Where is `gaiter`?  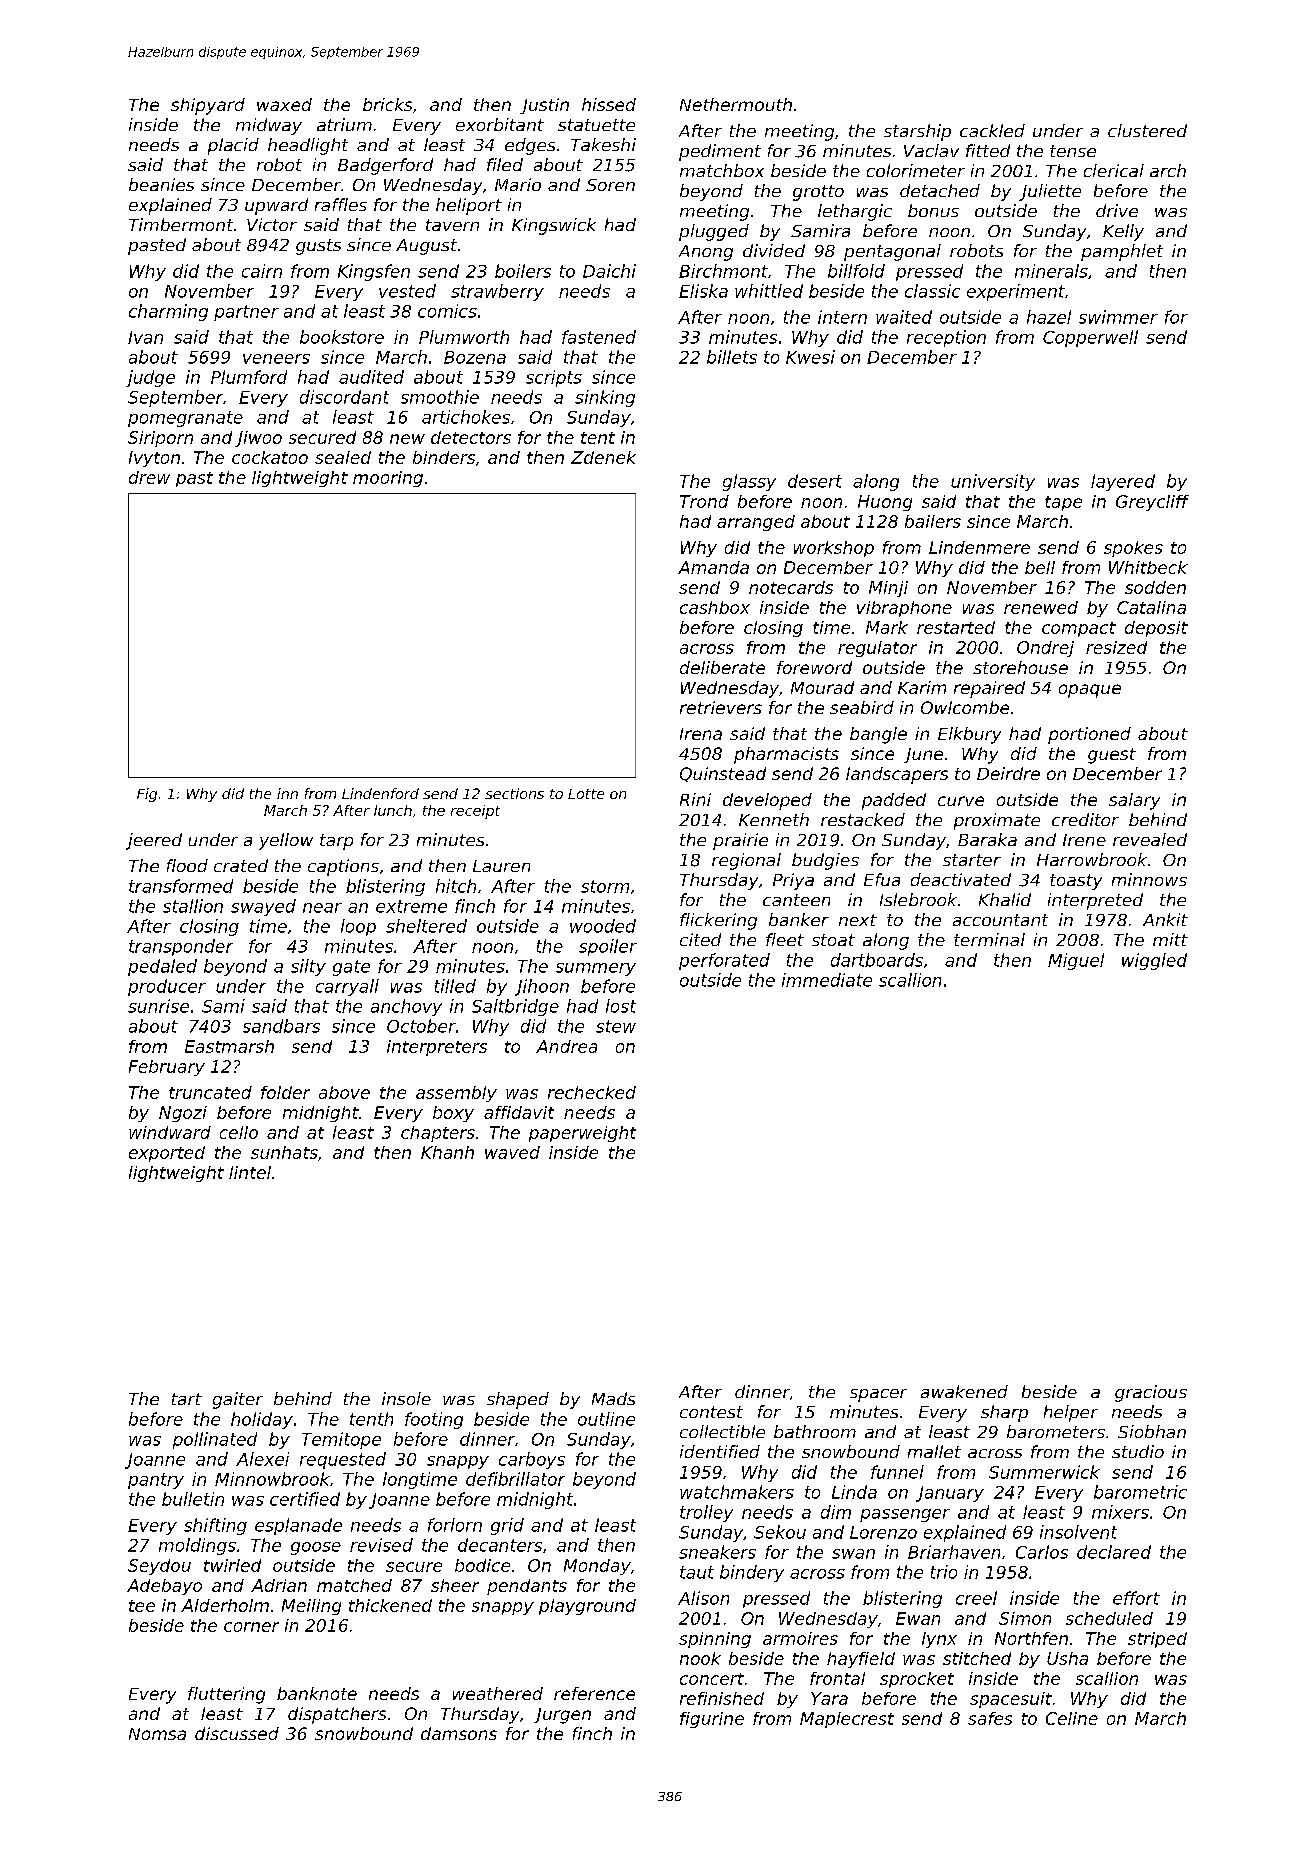 gaiter is located at coordinates (238, 1400).
